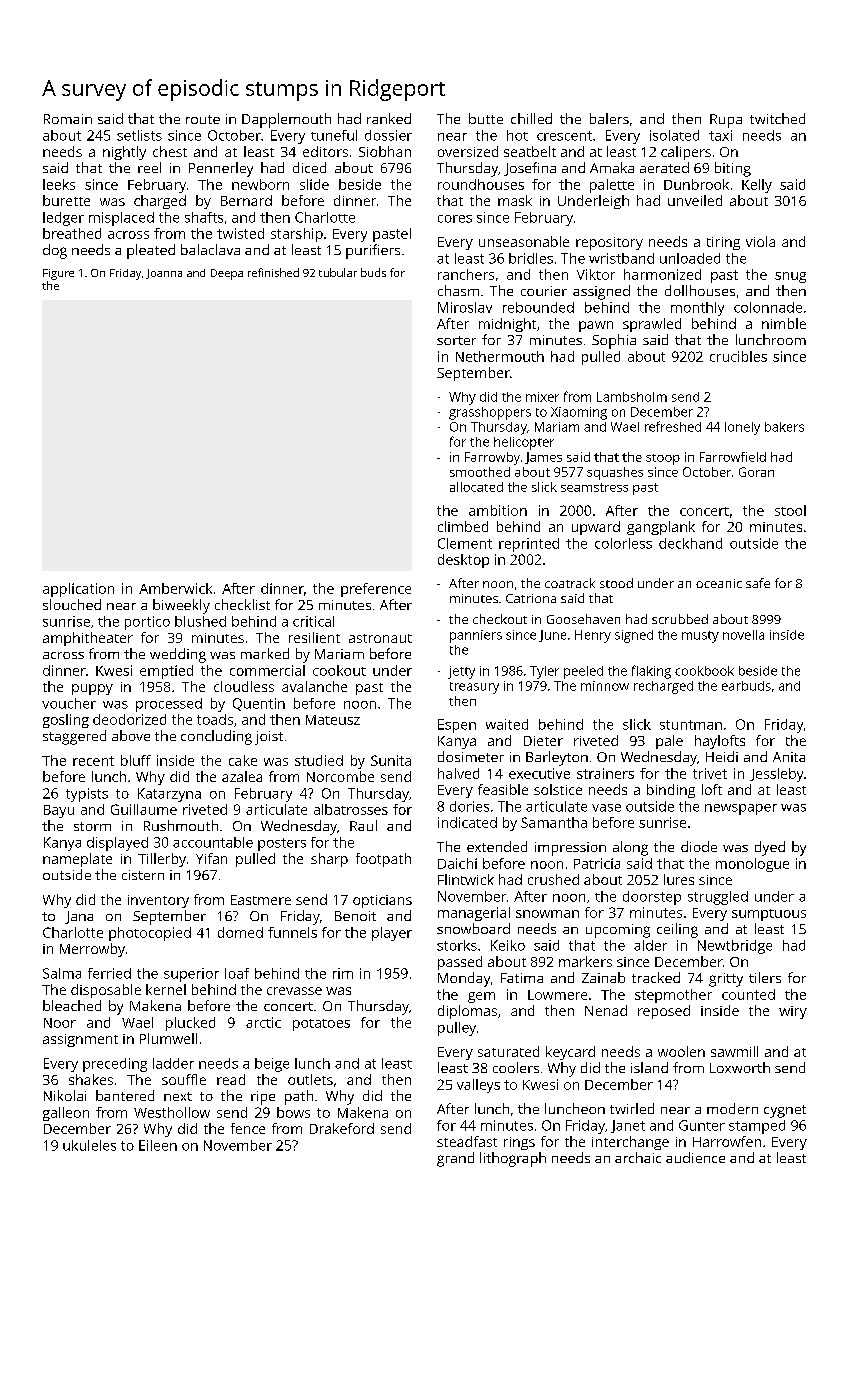 The width and height of the screenshot is (849, 1400). Describe the element at coordinates (777, 118) in the screenshot. I see `twitched` at that location.
